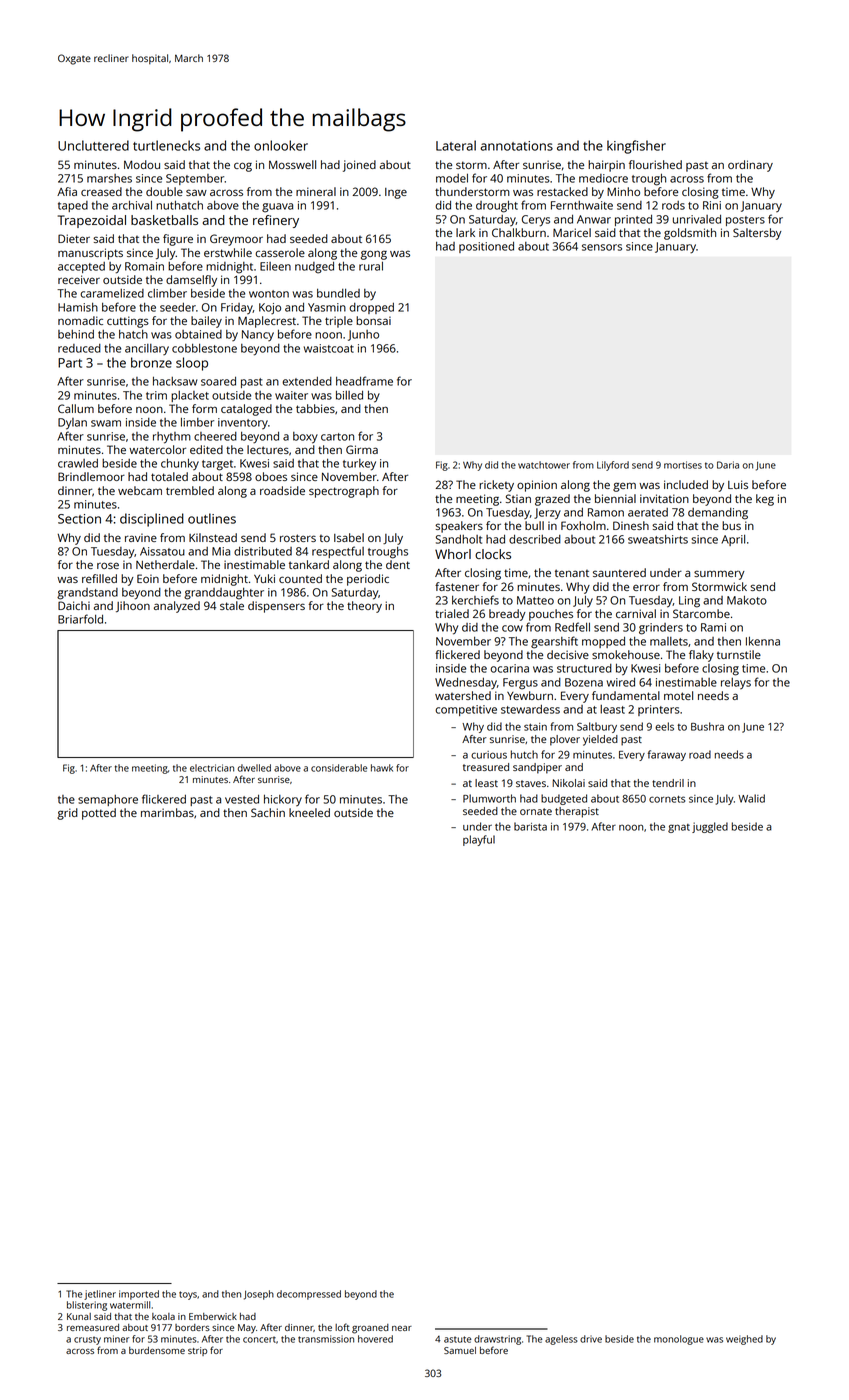 This screenshot has width=849, height=1400. What do you see at coordinates (339, 322) in the screenshot?
I see `triple` at bounding box center [339, 322].
